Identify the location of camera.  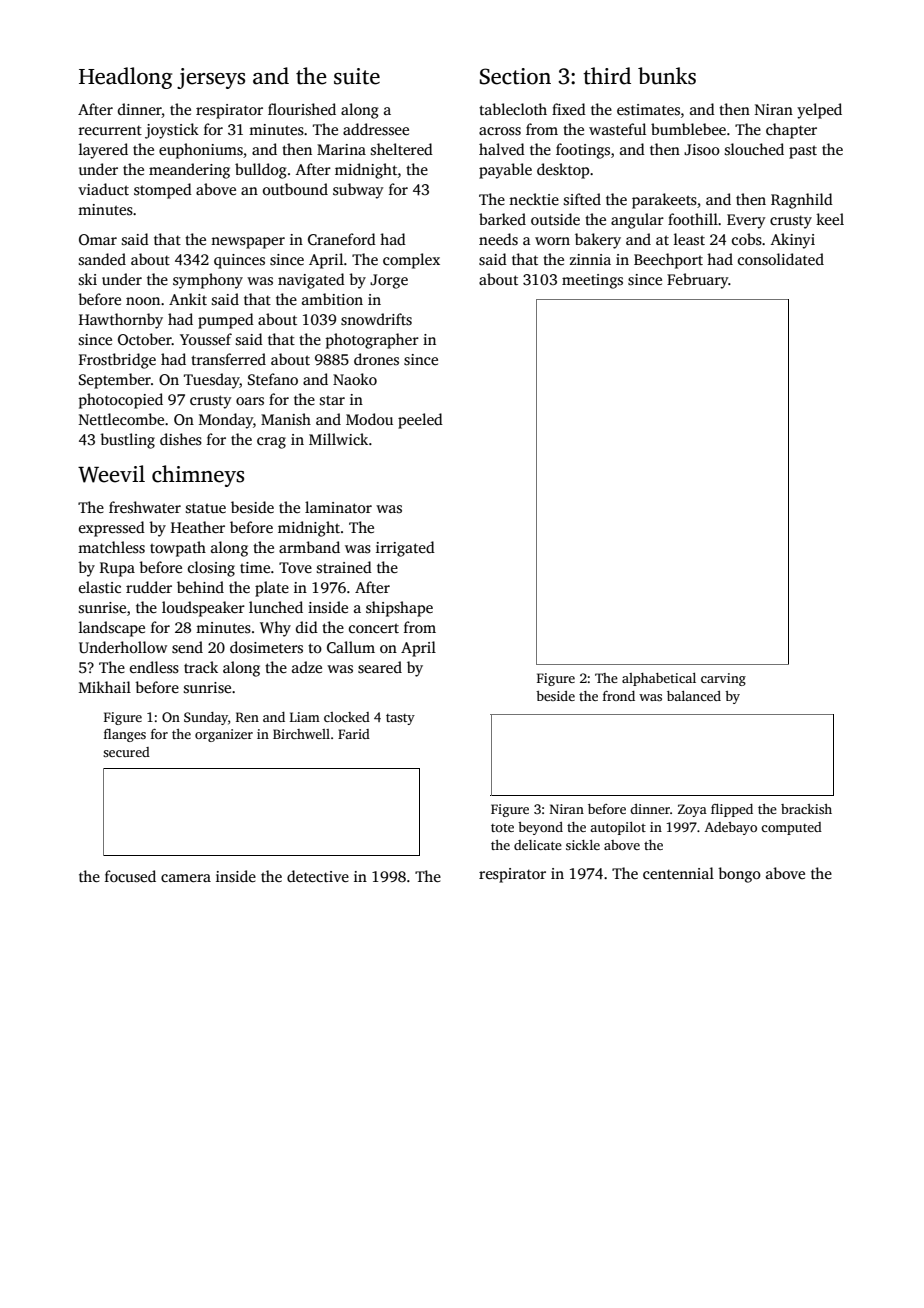
(186, 878).
